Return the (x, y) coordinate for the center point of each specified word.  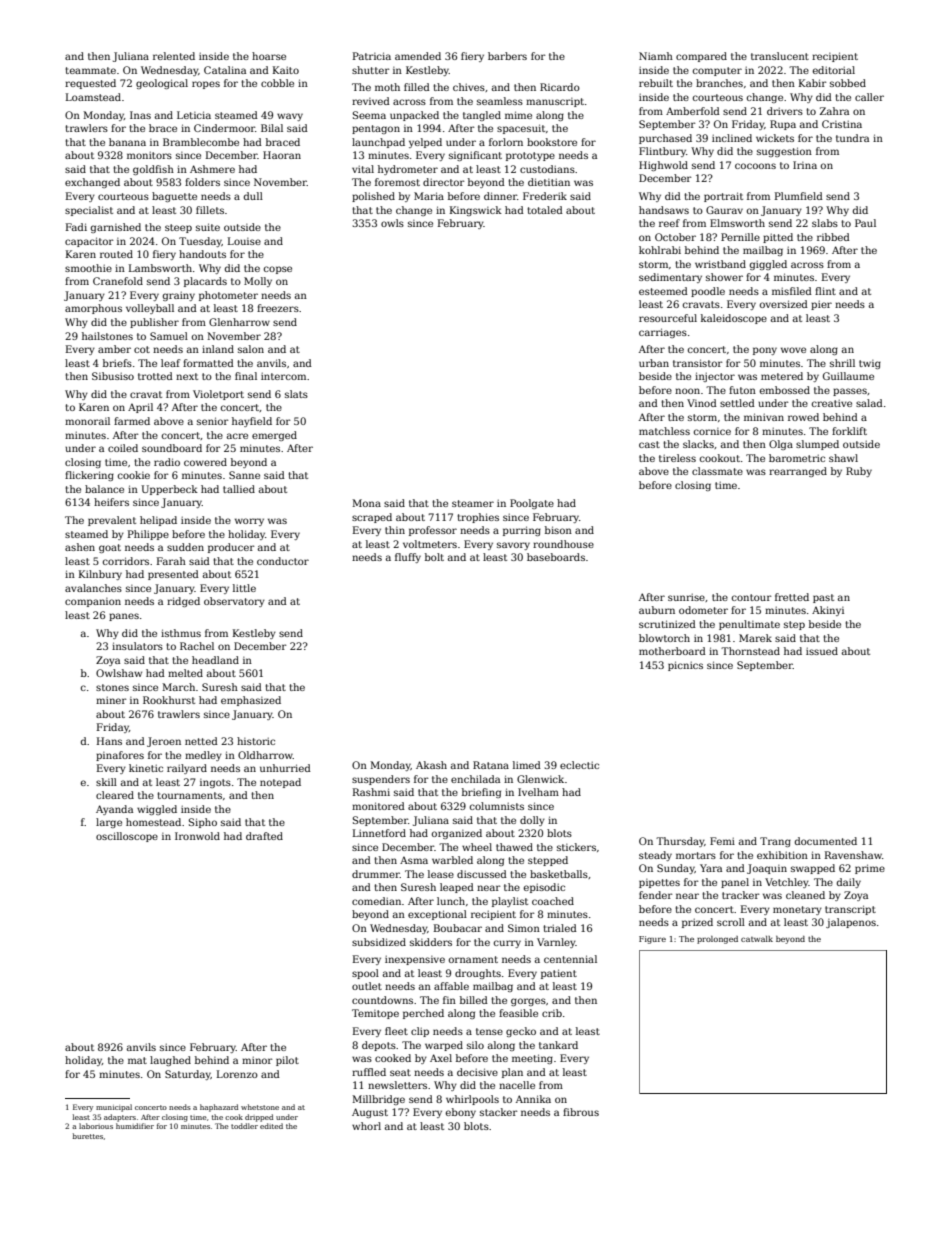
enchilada (475, 779)
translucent (780, 56)
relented (174, 56)
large (109, 823)
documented (825, 841)
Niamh (656, 56)
